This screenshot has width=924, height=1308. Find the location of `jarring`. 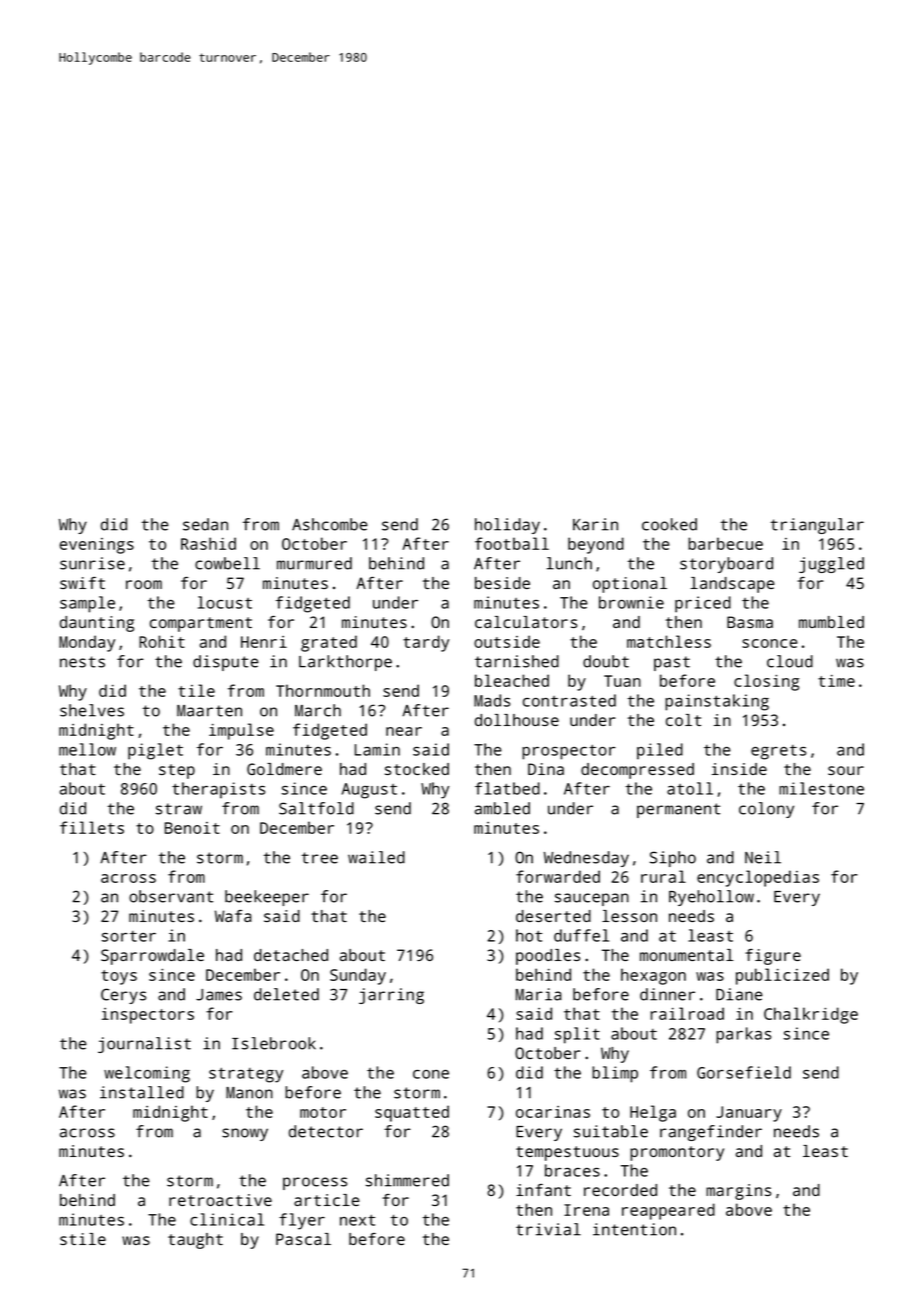

jarring is located at coordinates (391, 996).
